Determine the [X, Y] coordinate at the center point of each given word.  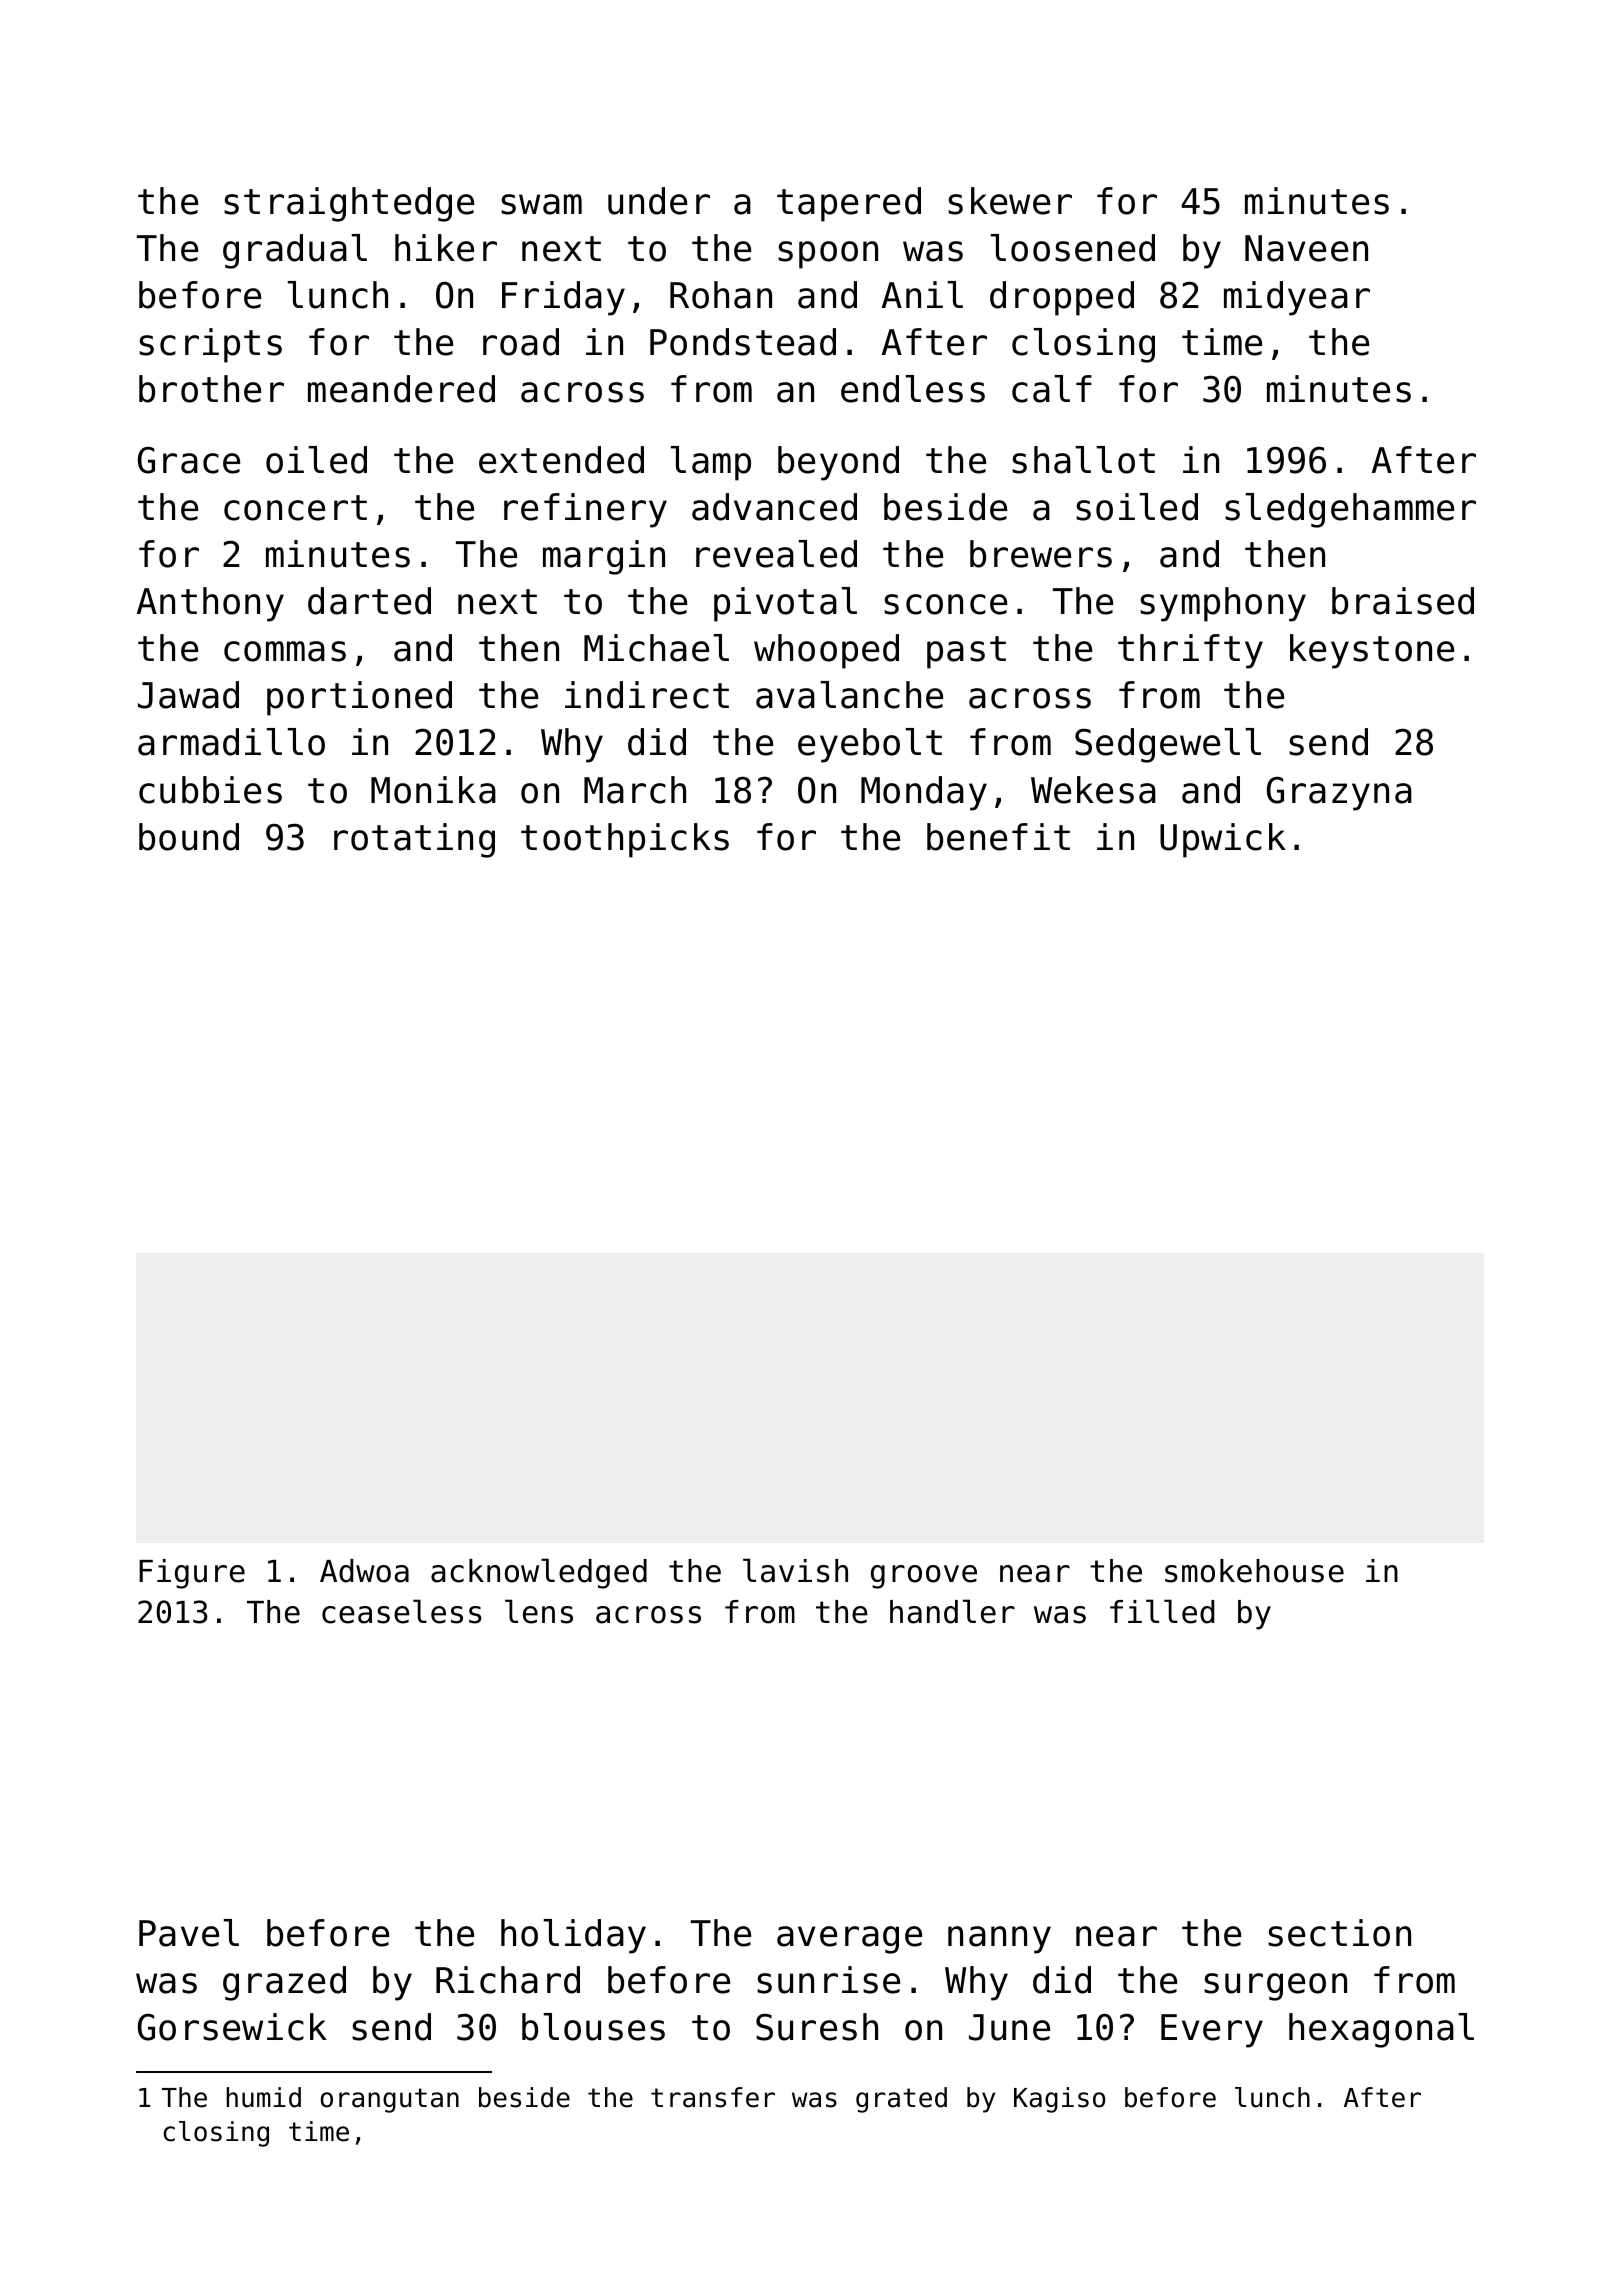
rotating [414, 840]
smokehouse [1254, 1571]
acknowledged [539, 1573]
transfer [713, 2097]
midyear [1297, 298]
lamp [711, 463]
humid [263, 2097]
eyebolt [870, 745]
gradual [295, 251]
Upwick [1223, 840]
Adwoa [364, 1571]
